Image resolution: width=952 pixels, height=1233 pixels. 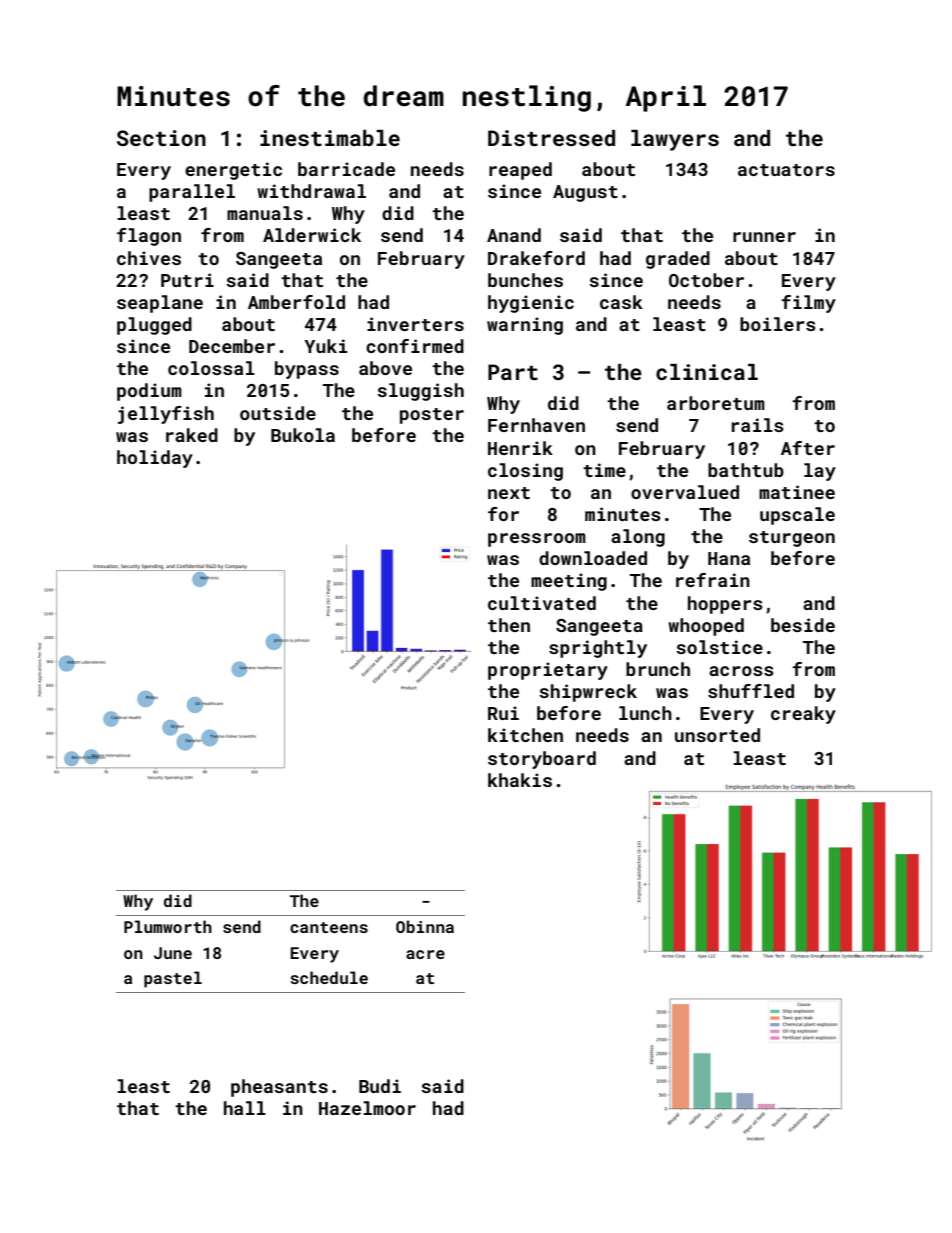 What do you see at coordinates (520, 780) in the image?
I see `khakis` at bounding box center [520, 780].
